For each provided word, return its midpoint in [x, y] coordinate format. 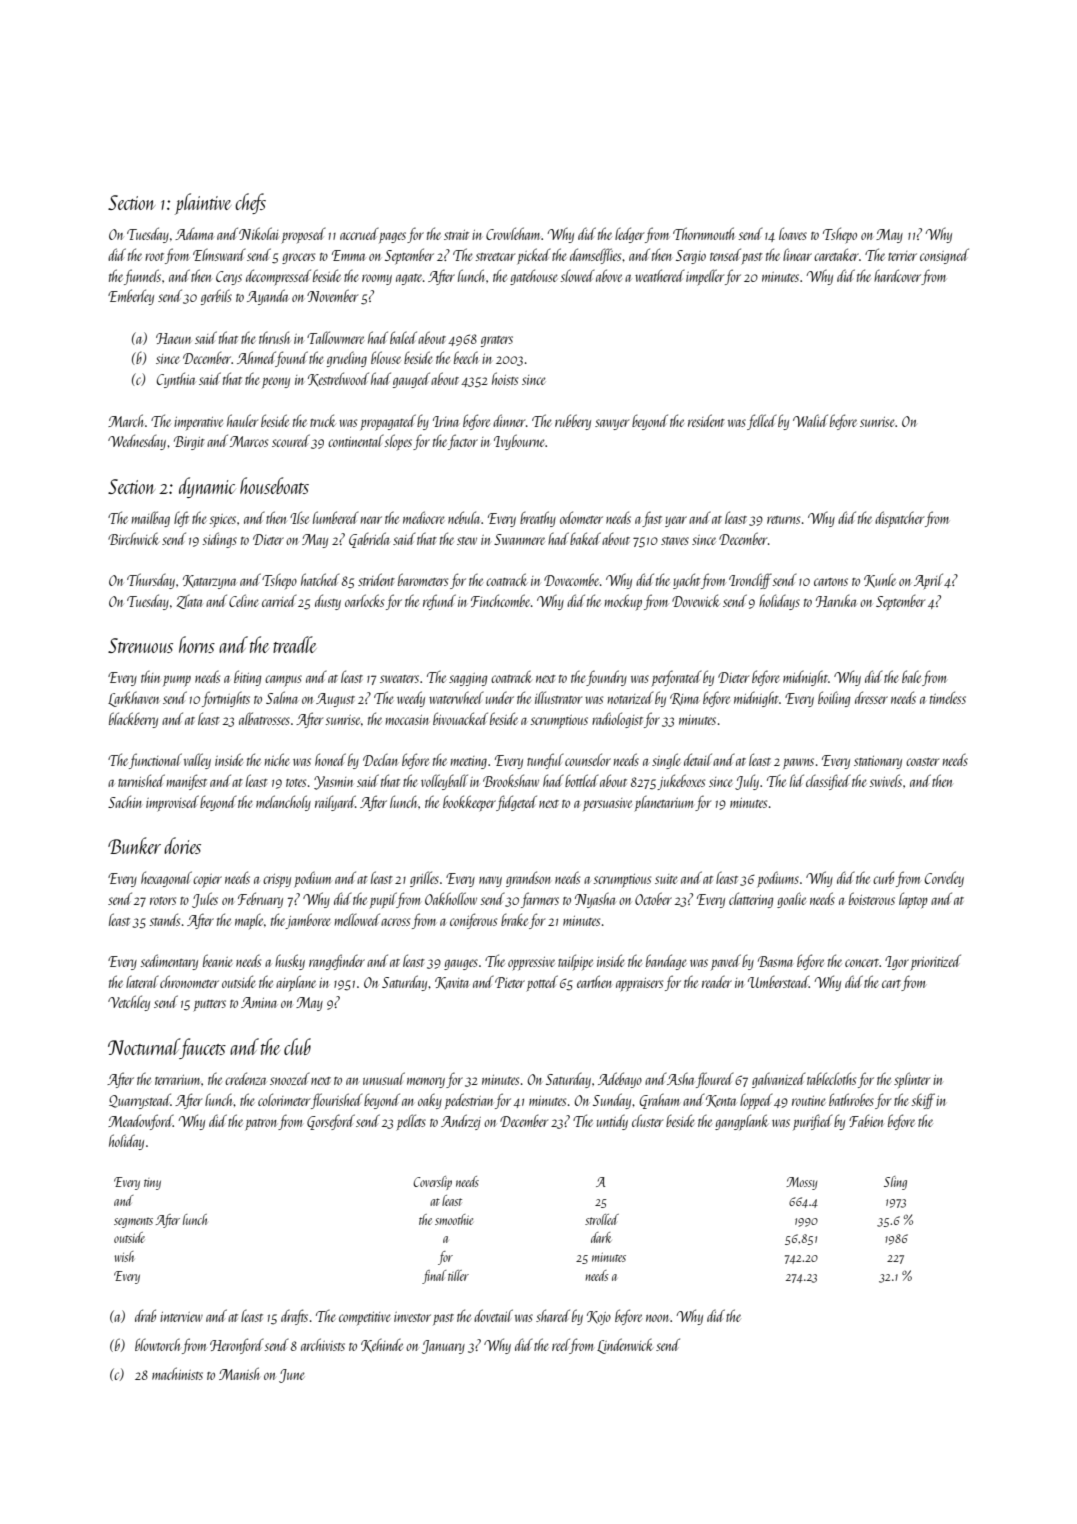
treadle [295, 644]
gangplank [741, 1122]
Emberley [131, 297]
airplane [296, 983]
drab [145, 1315]
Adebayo [620, 1080]
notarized [631, 698]
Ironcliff [750, 581]
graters [497, 341]
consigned [944, 256]
